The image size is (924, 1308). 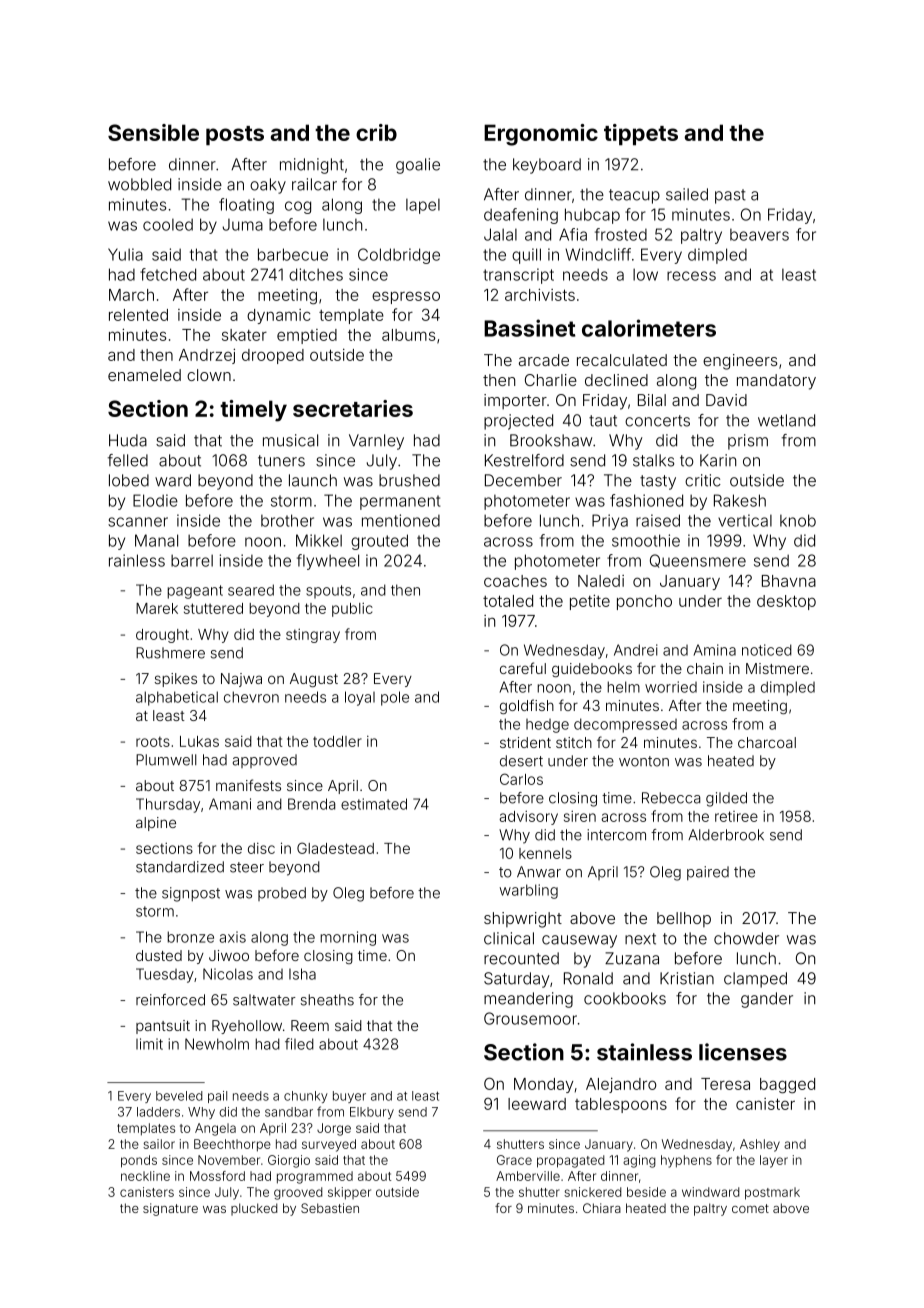 I want to click on Ergonomic, so click(x=541, y=135).
